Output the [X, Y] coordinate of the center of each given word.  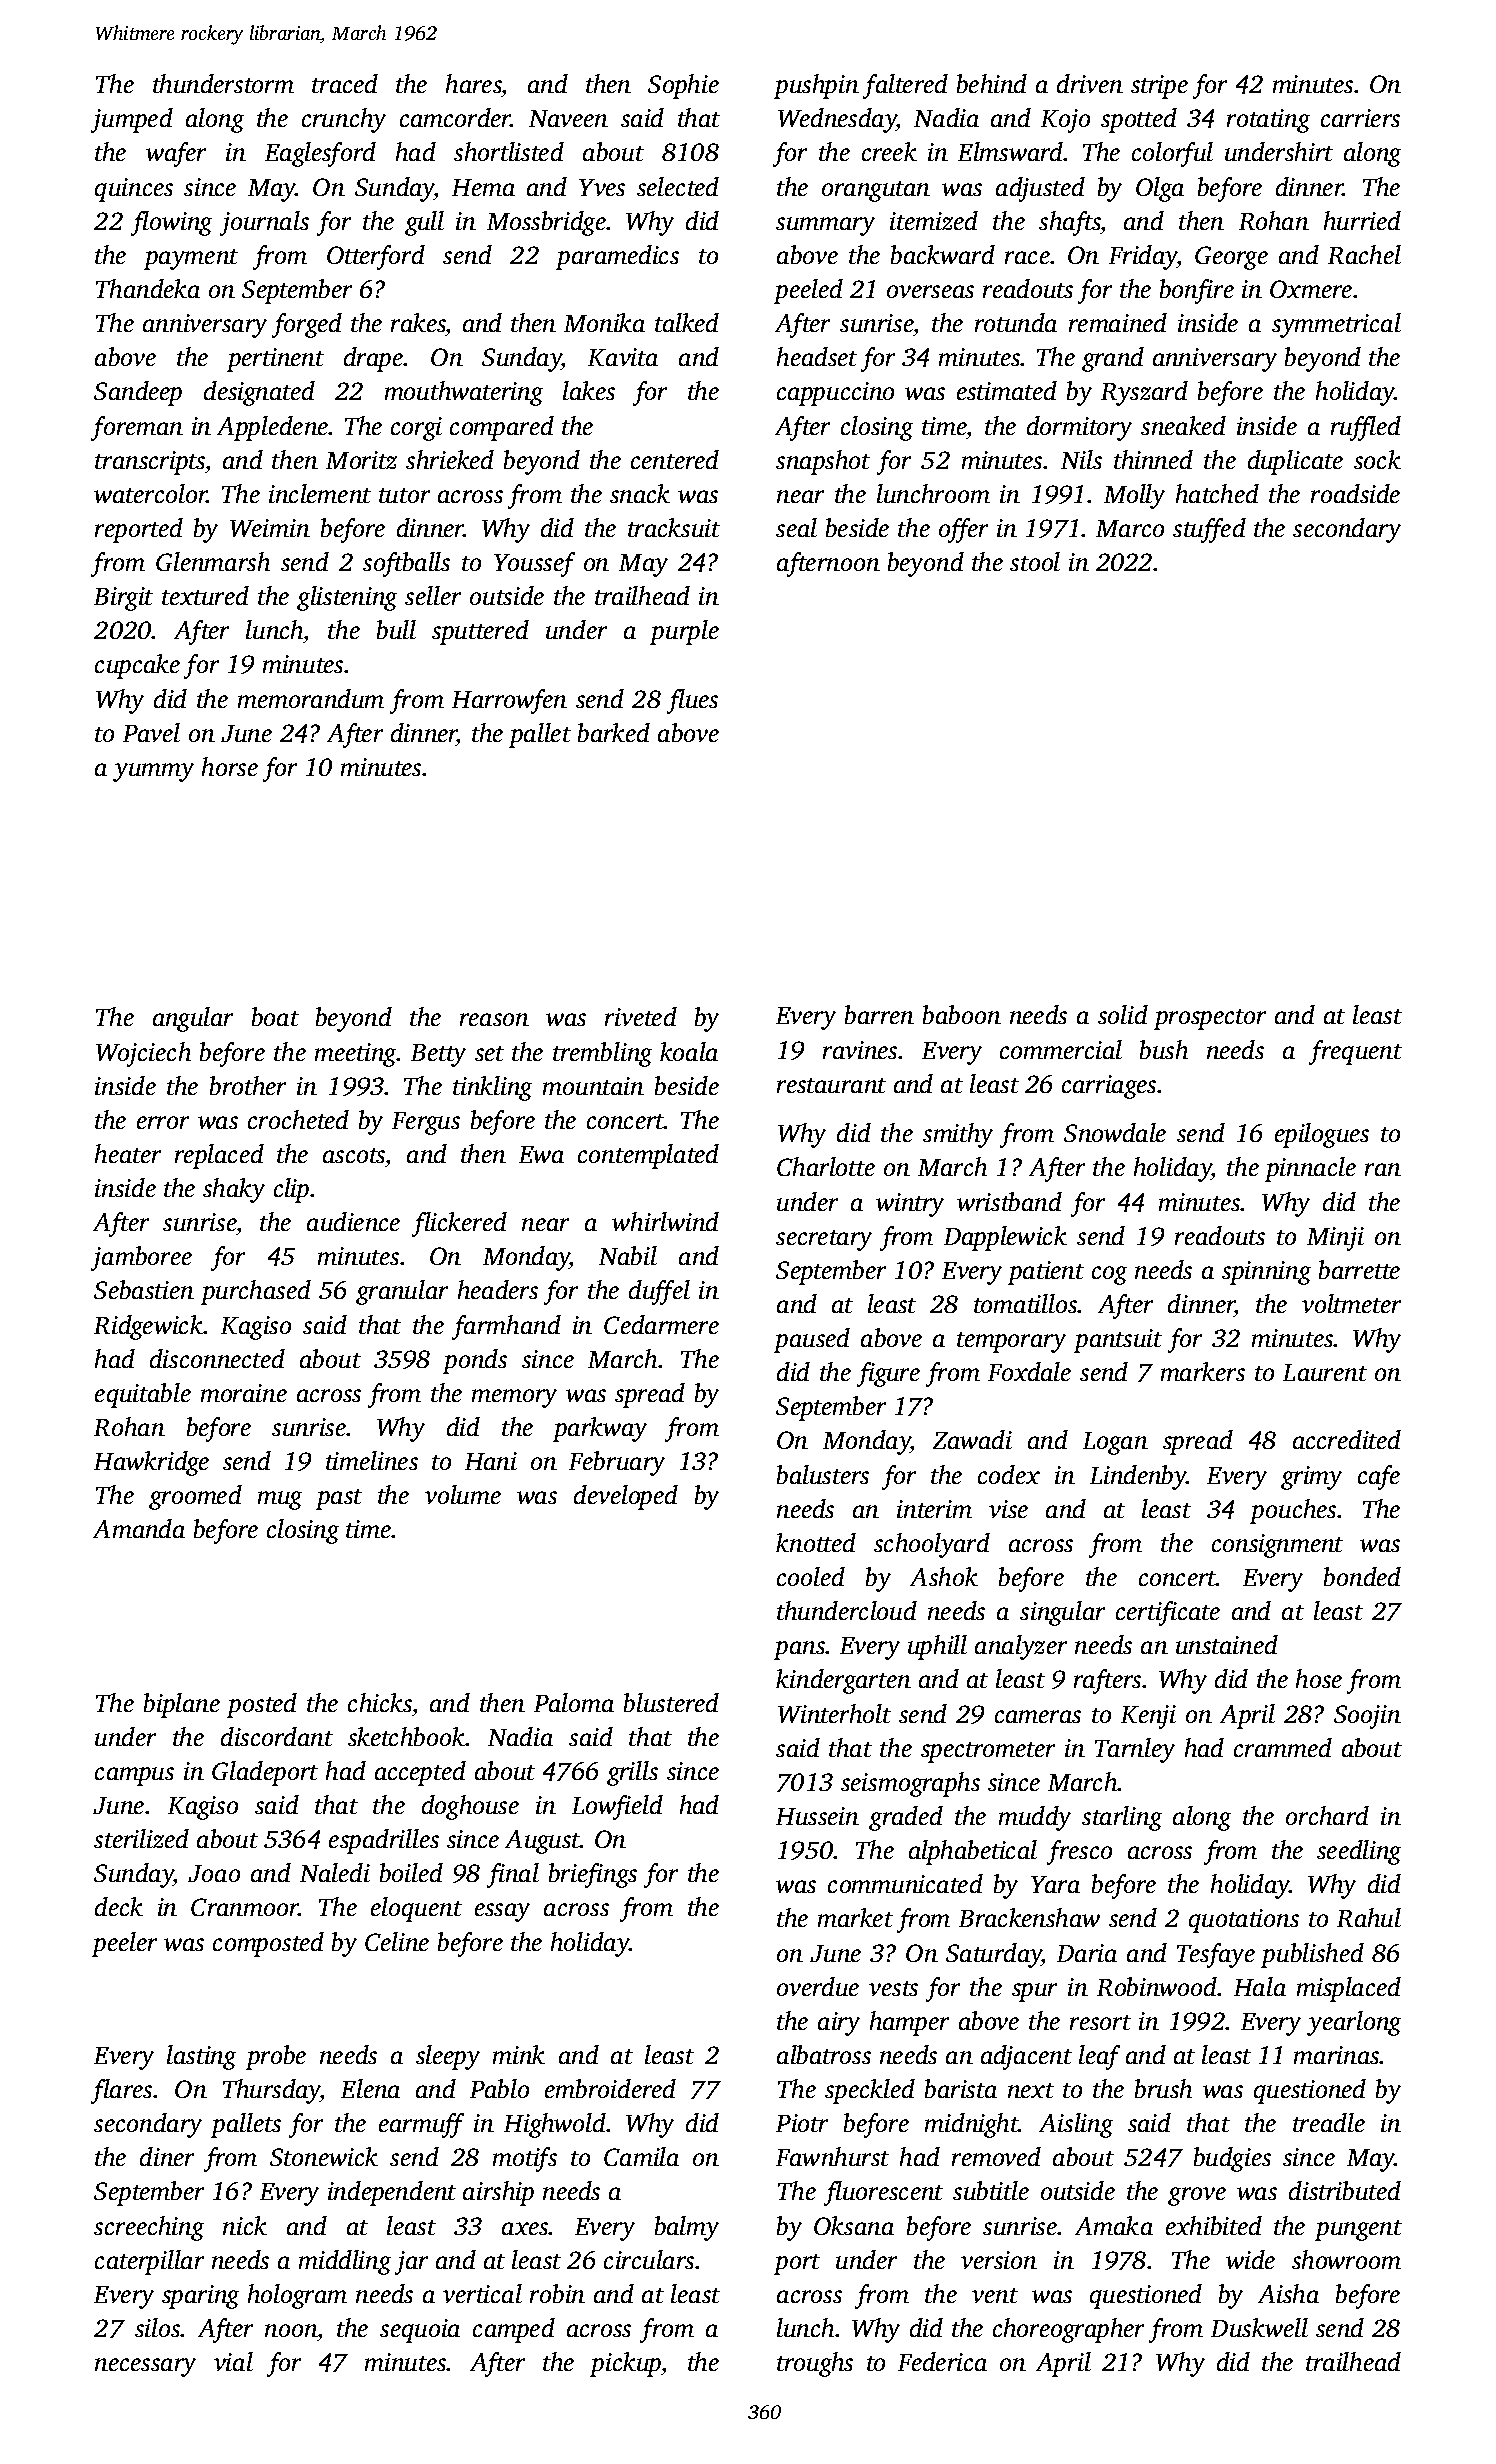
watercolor [150, 493]
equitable [143, 1395]
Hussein [817, 1816]
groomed [195, 1497]
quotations [1244, 1921]
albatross [824, 2054]
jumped [132, 120]
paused [812, 1340]
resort [1100, 2022]
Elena [370, 2088]
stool [1035, 561]
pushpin [816, 86]
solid [1123, 1014]
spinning [1266, 1273]
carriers [1360, 118]
